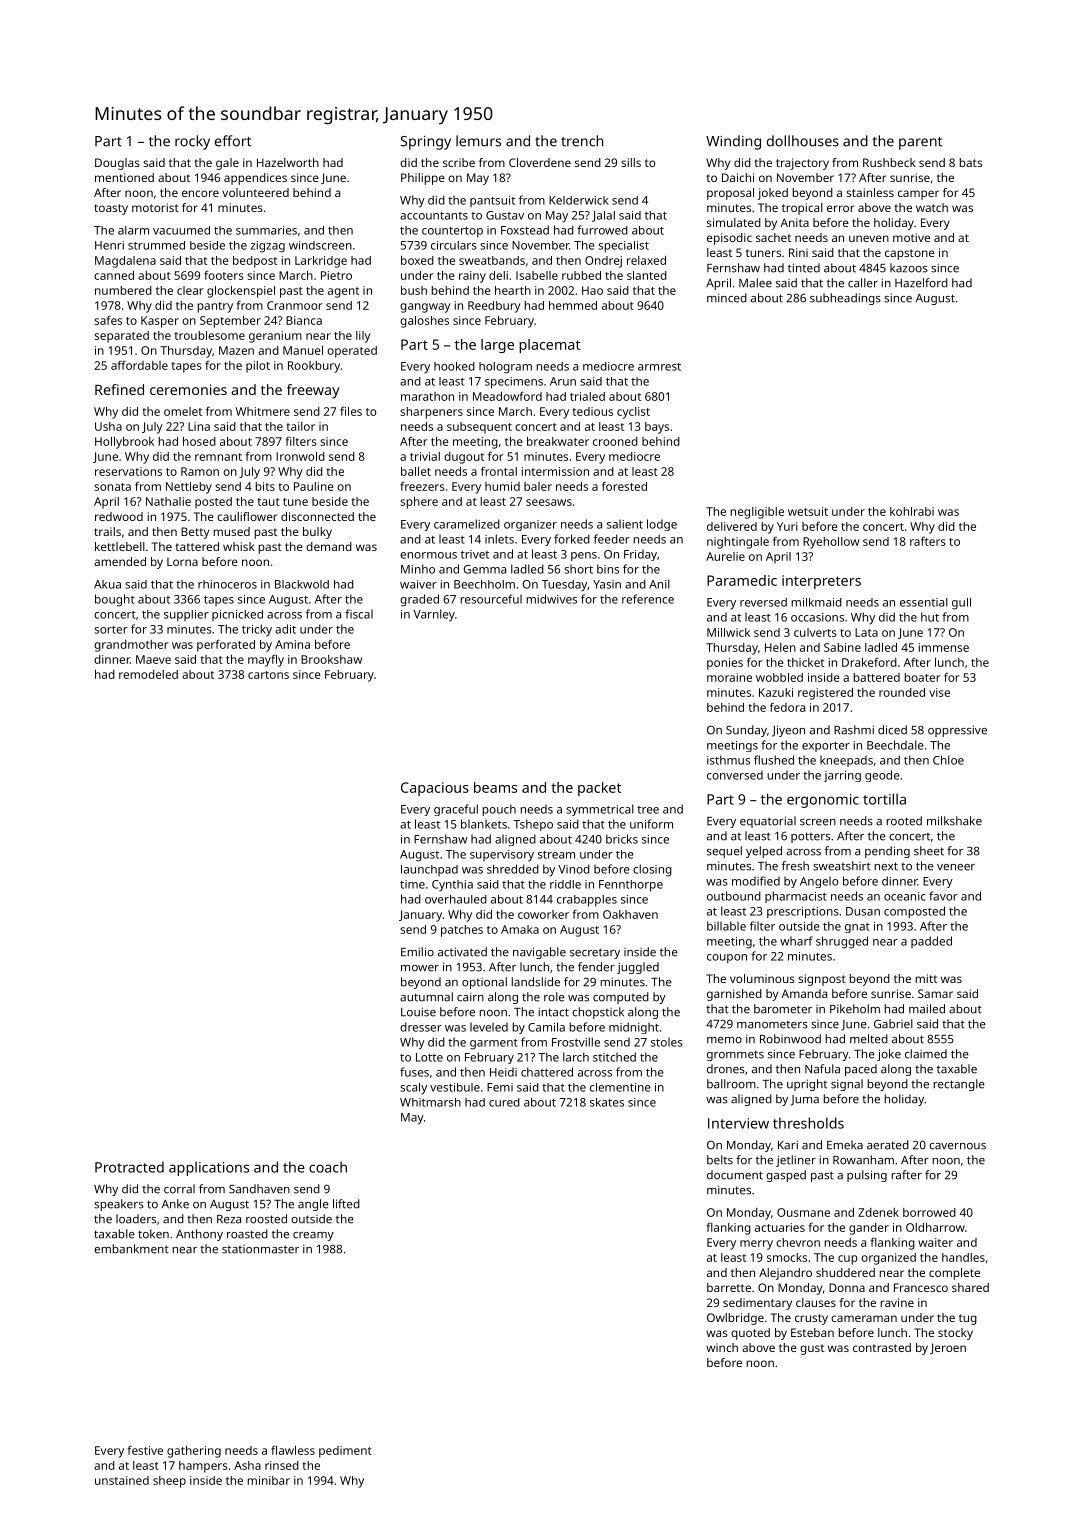 This page has height=1533, width=1084. What do you see at coordinates (533, 825) in the page?
I see `Tshepo` at bounding box center [533, 825].
